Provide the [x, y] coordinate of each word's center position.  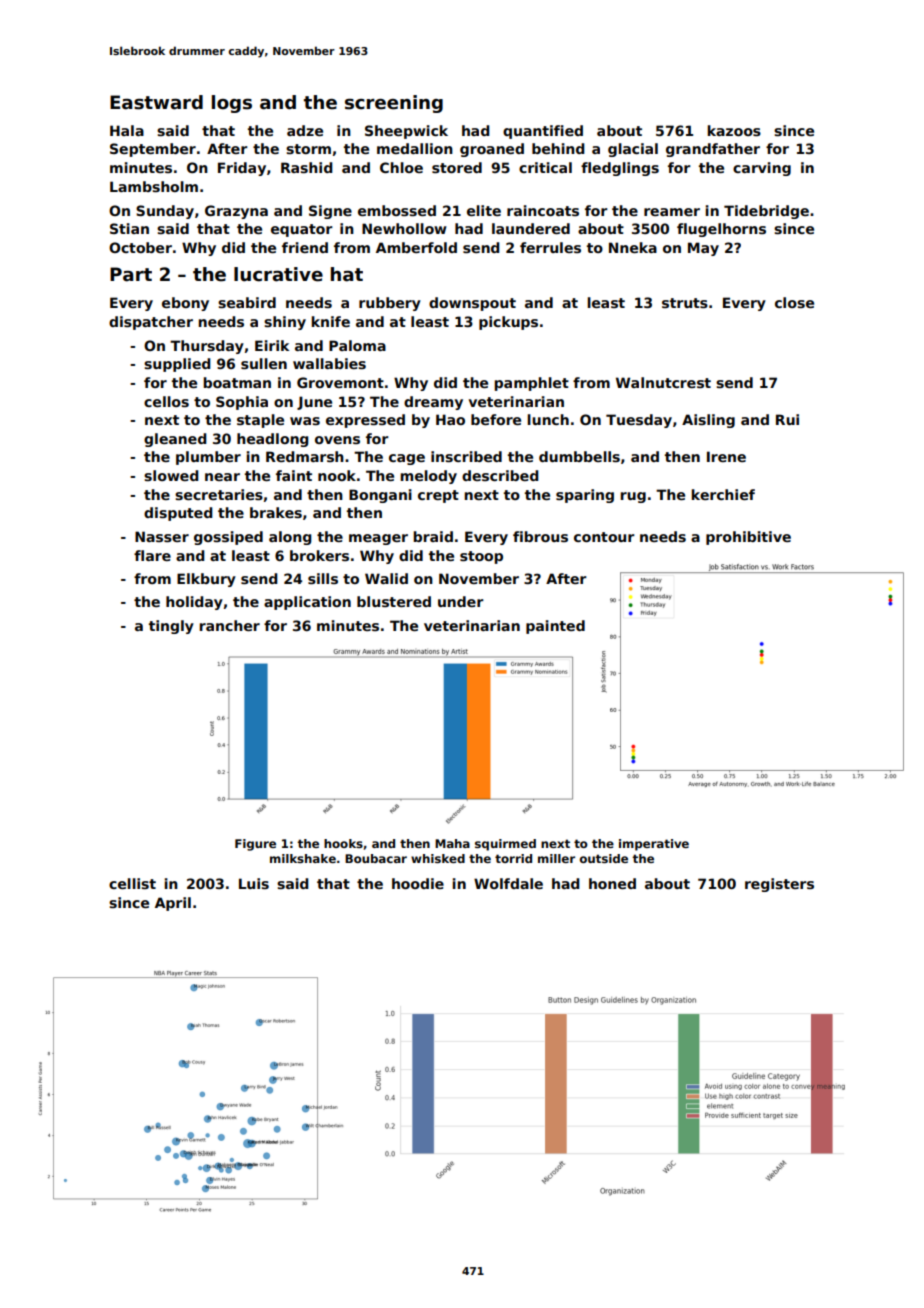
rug [633, 497]
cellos [166, 401]
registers [779, 885]
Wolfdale [508, 883]
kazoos [734, 130]
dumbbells [579, 456]
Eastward [156, 102]
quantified [543, 132]
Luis [254, 883]
